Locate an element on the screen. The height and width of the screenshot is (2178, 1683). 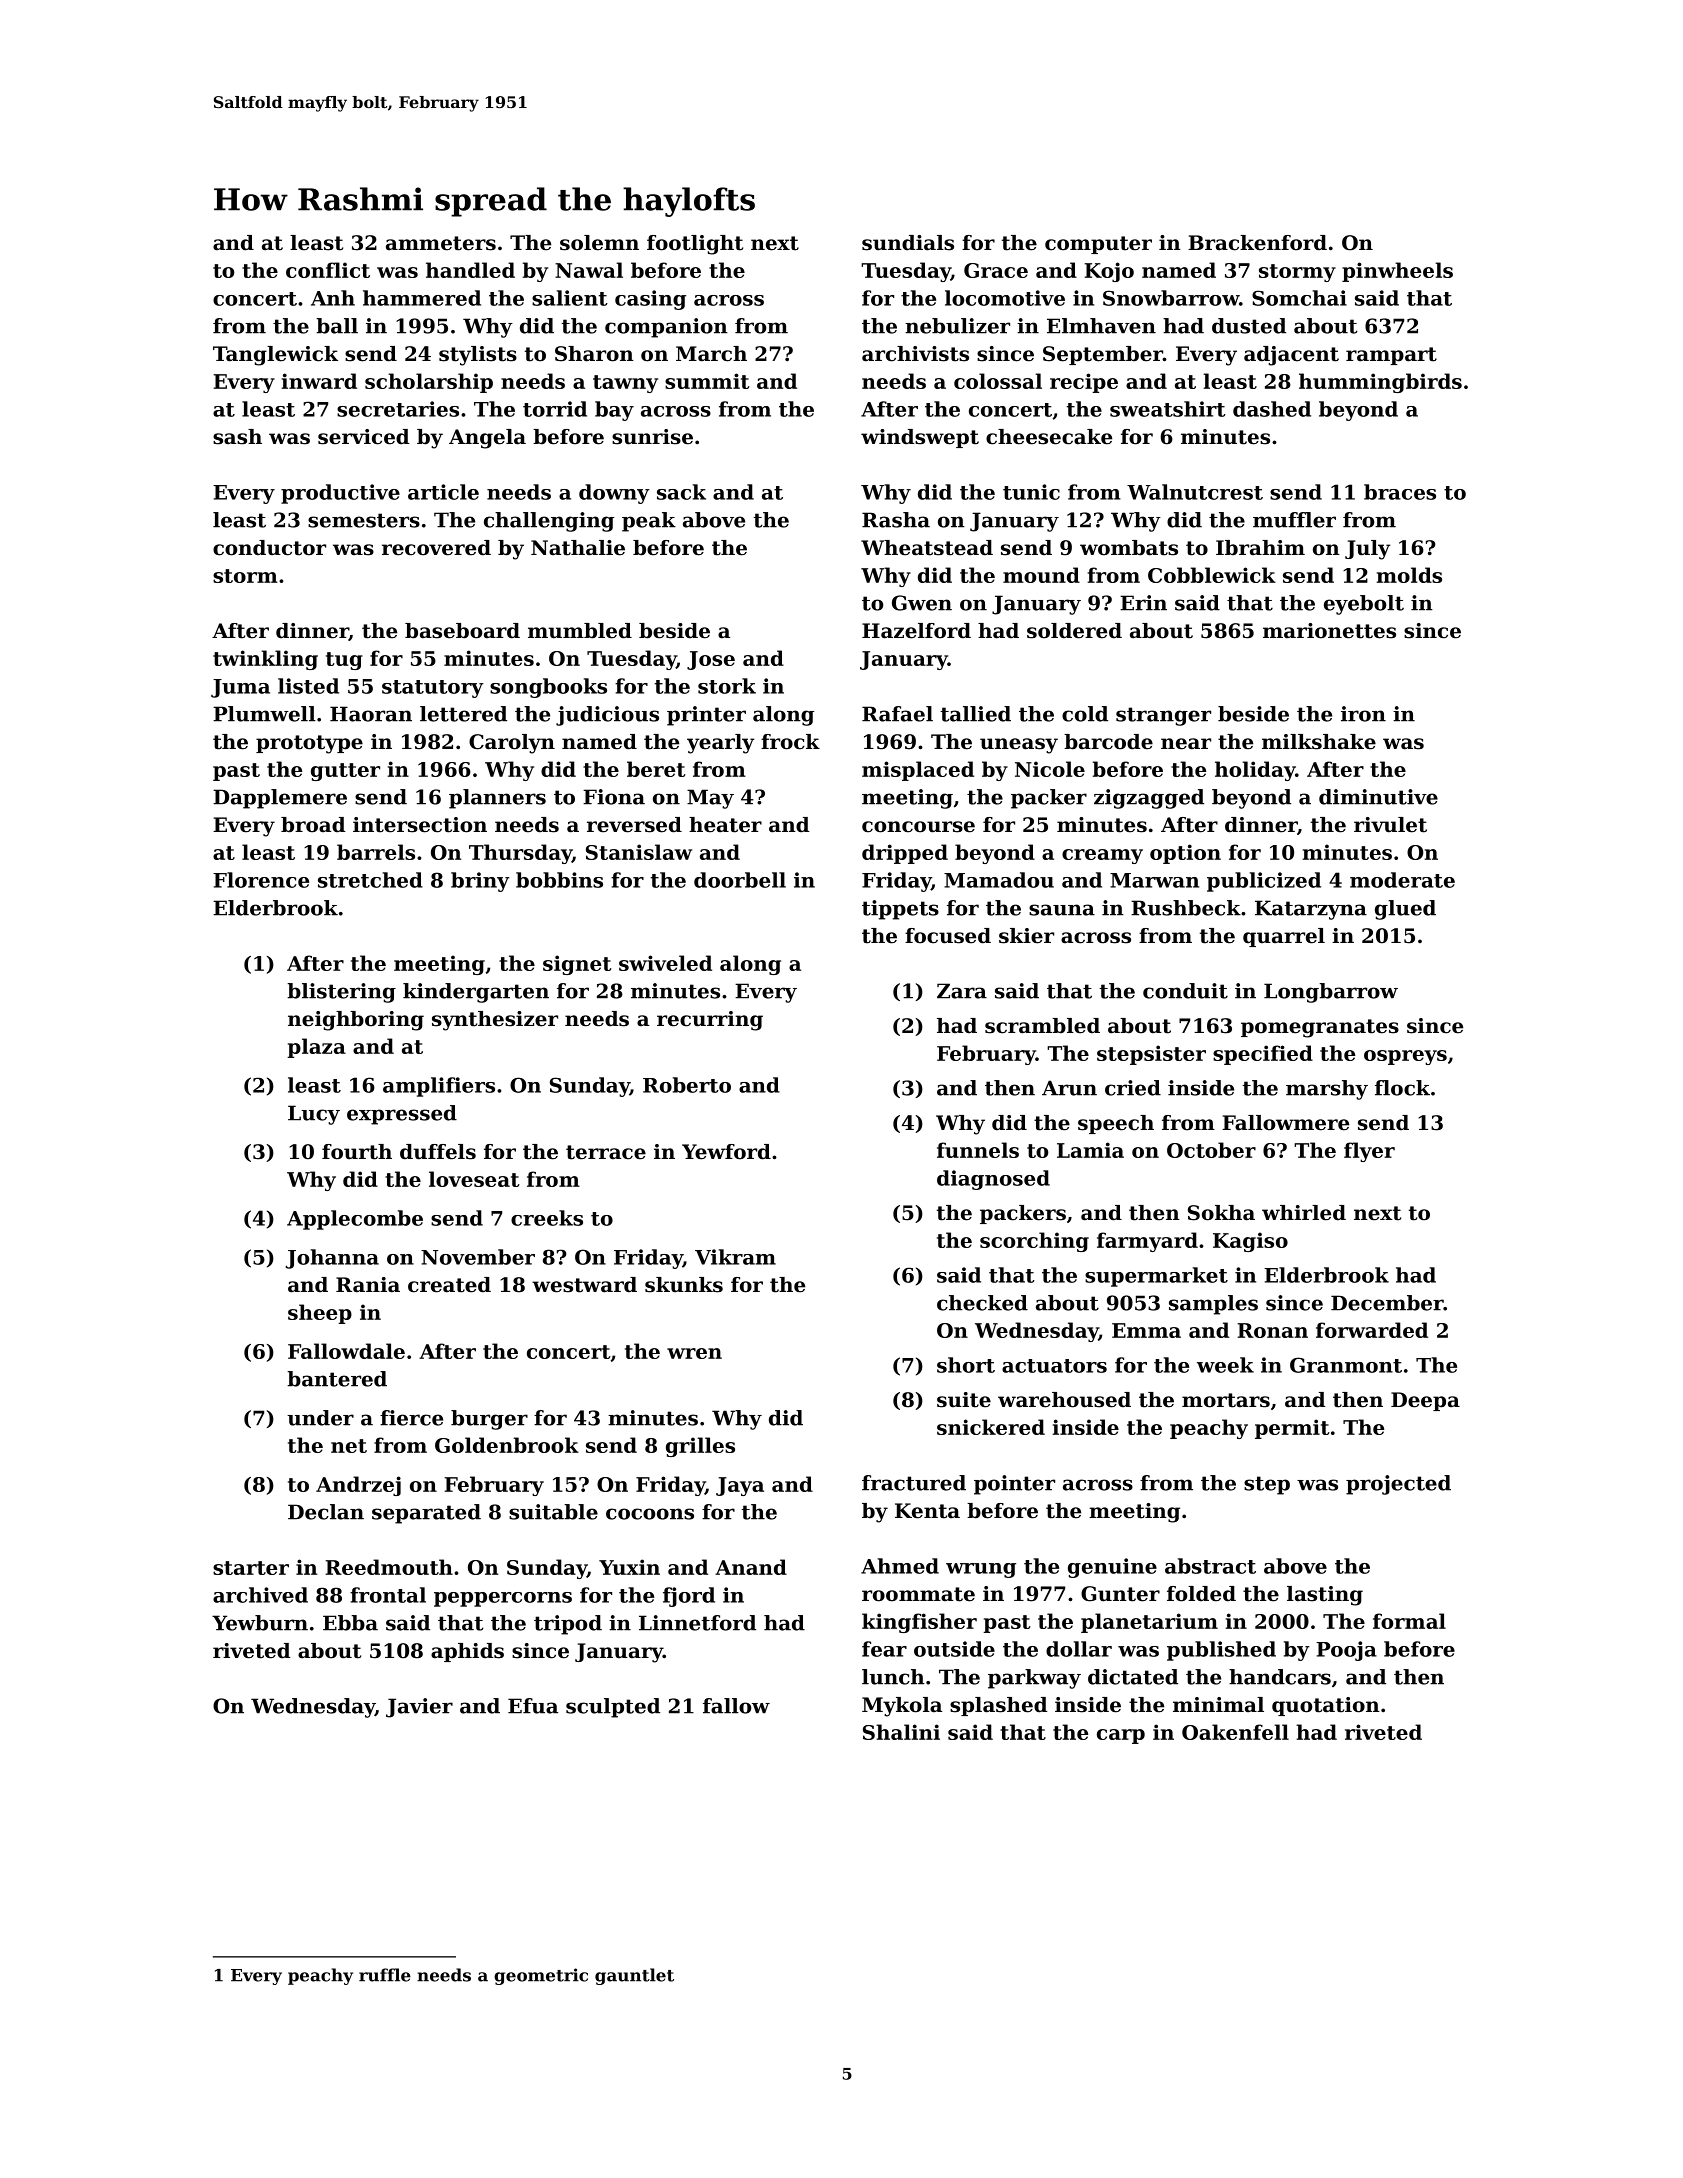
Gwen is located at coordinates (922, 603).
